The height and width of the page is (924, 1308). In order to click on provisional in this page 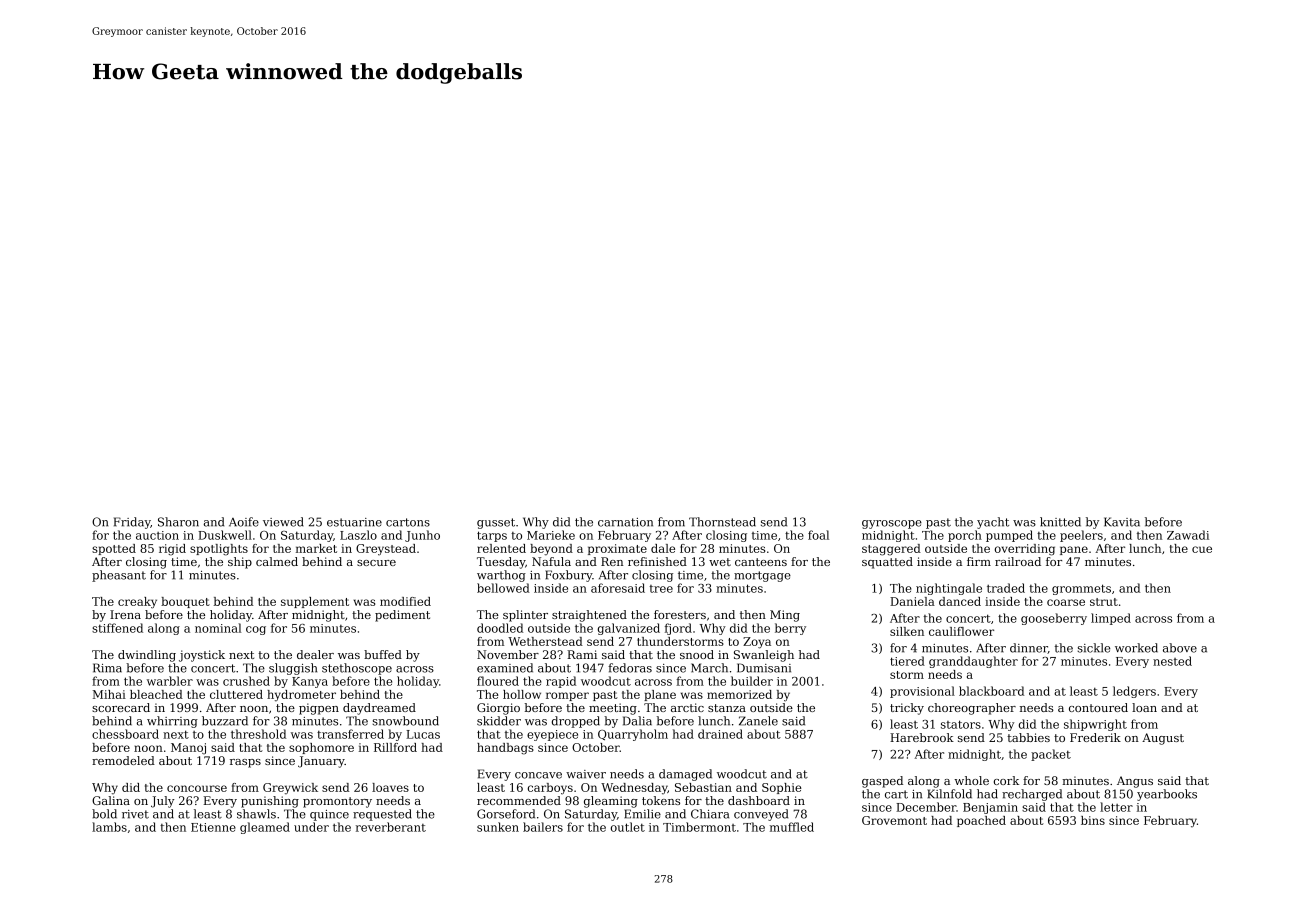, I will do `click(922, 692)`.
